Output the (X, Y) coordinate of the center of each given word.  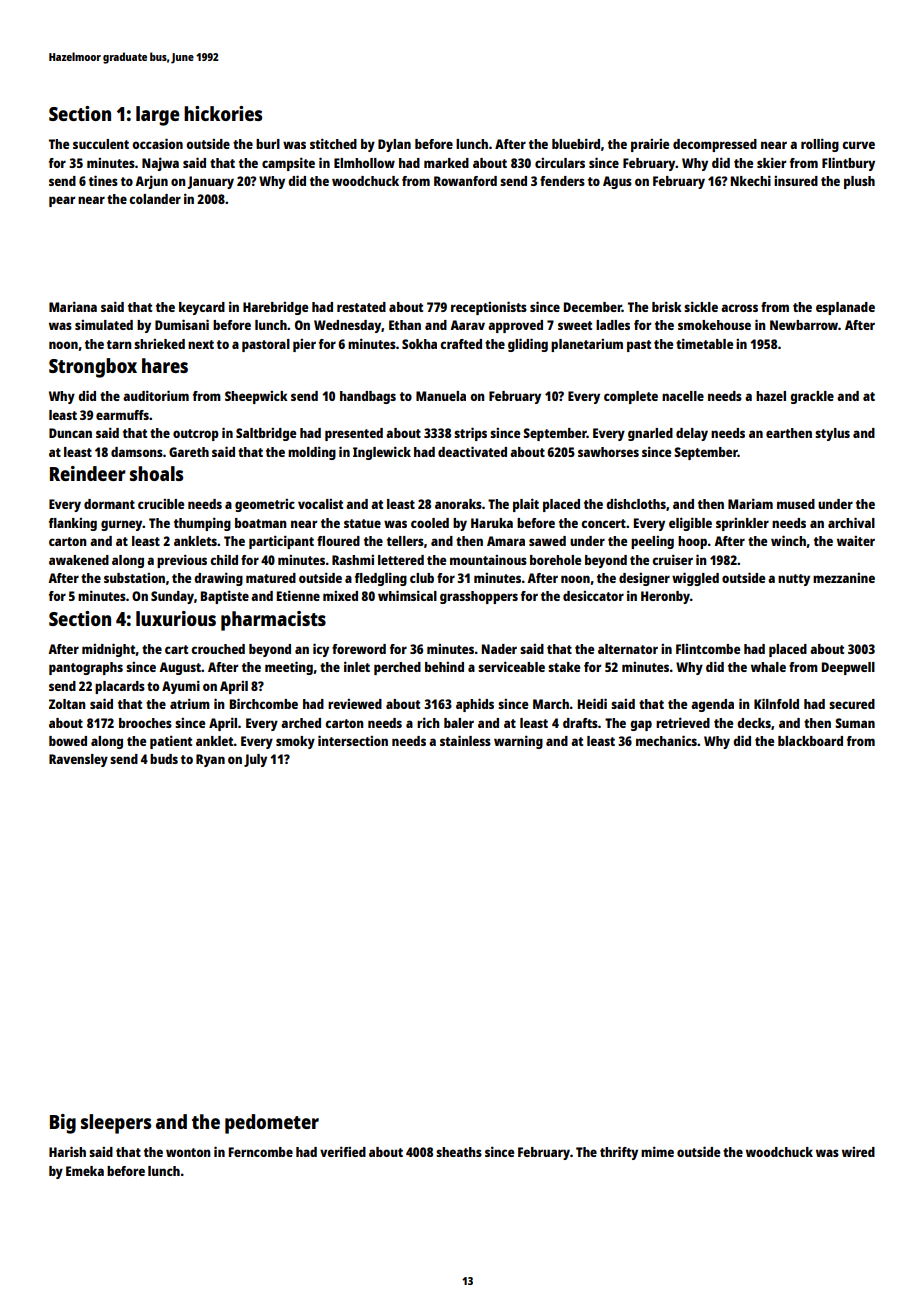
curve (858, 145)
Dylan (394, 145)
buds (164, 759)
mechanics (666, 740)
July (255, 760)
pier (304, 345)
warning (518, 742)
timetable (704, 343)
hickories (223, 113)
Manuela (441, 396)
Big (63, 1124)
